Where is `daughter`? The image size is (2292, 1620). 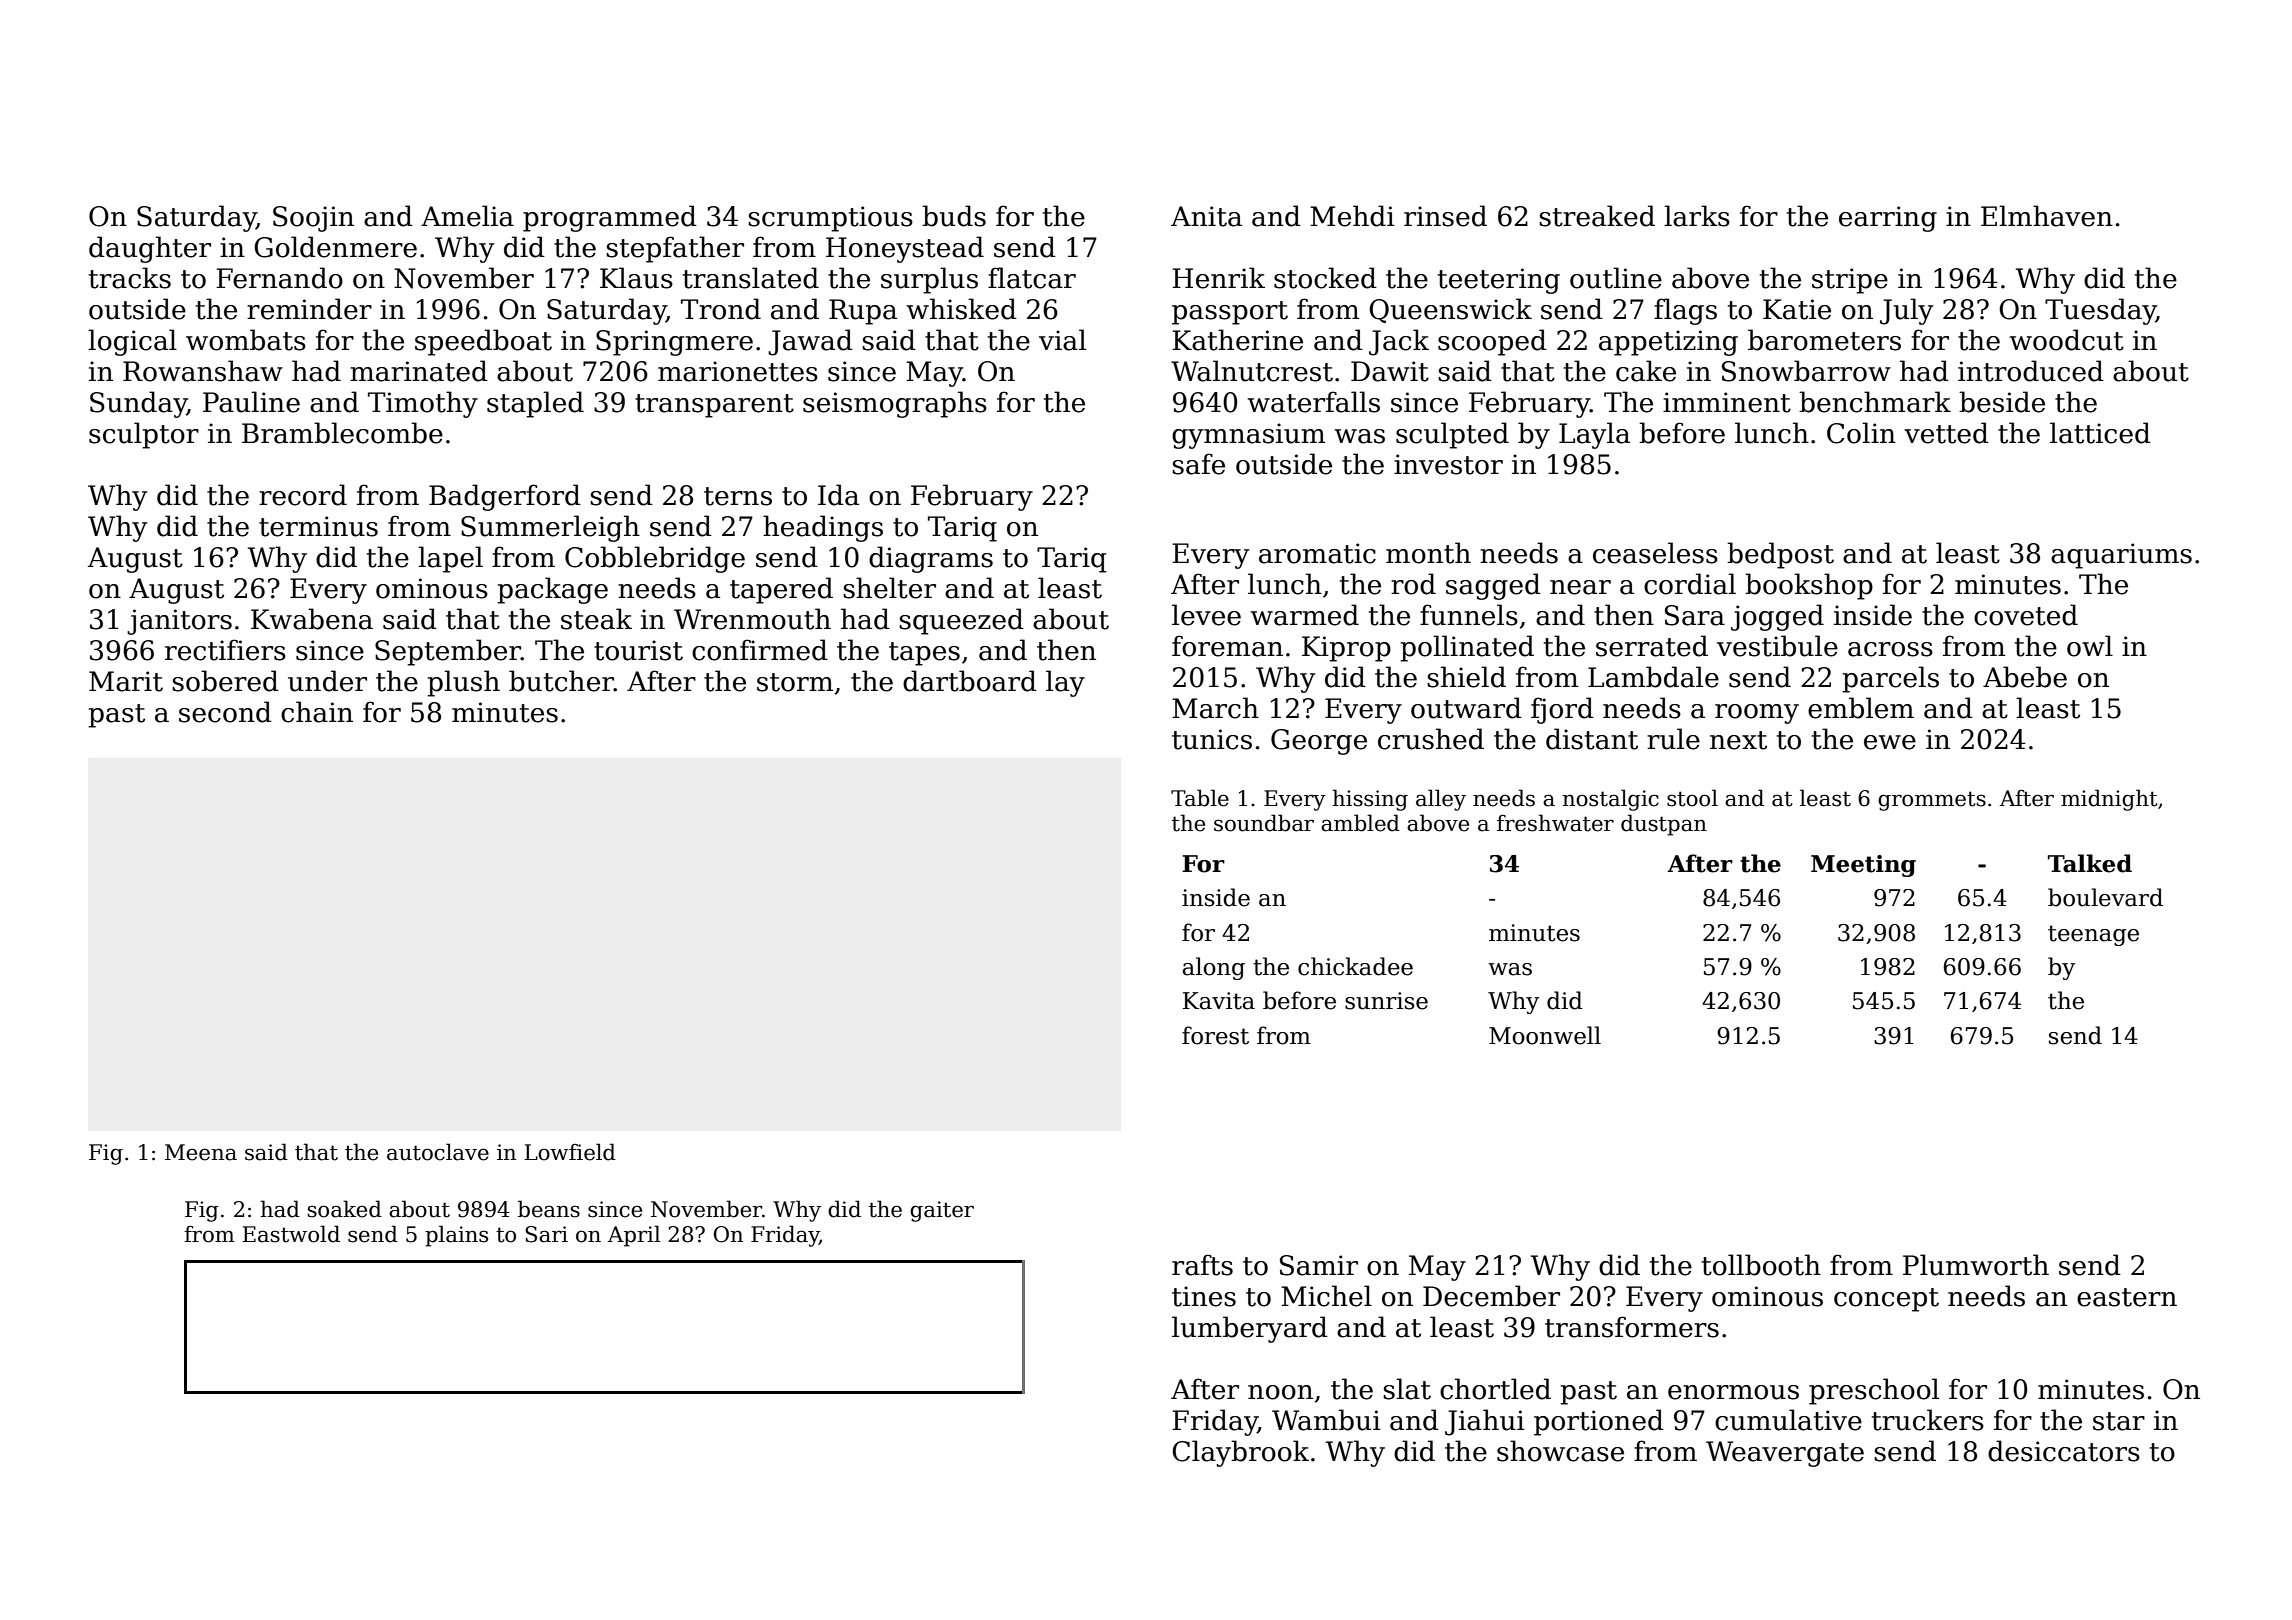
daughter is located at coordinates (150, 249).
